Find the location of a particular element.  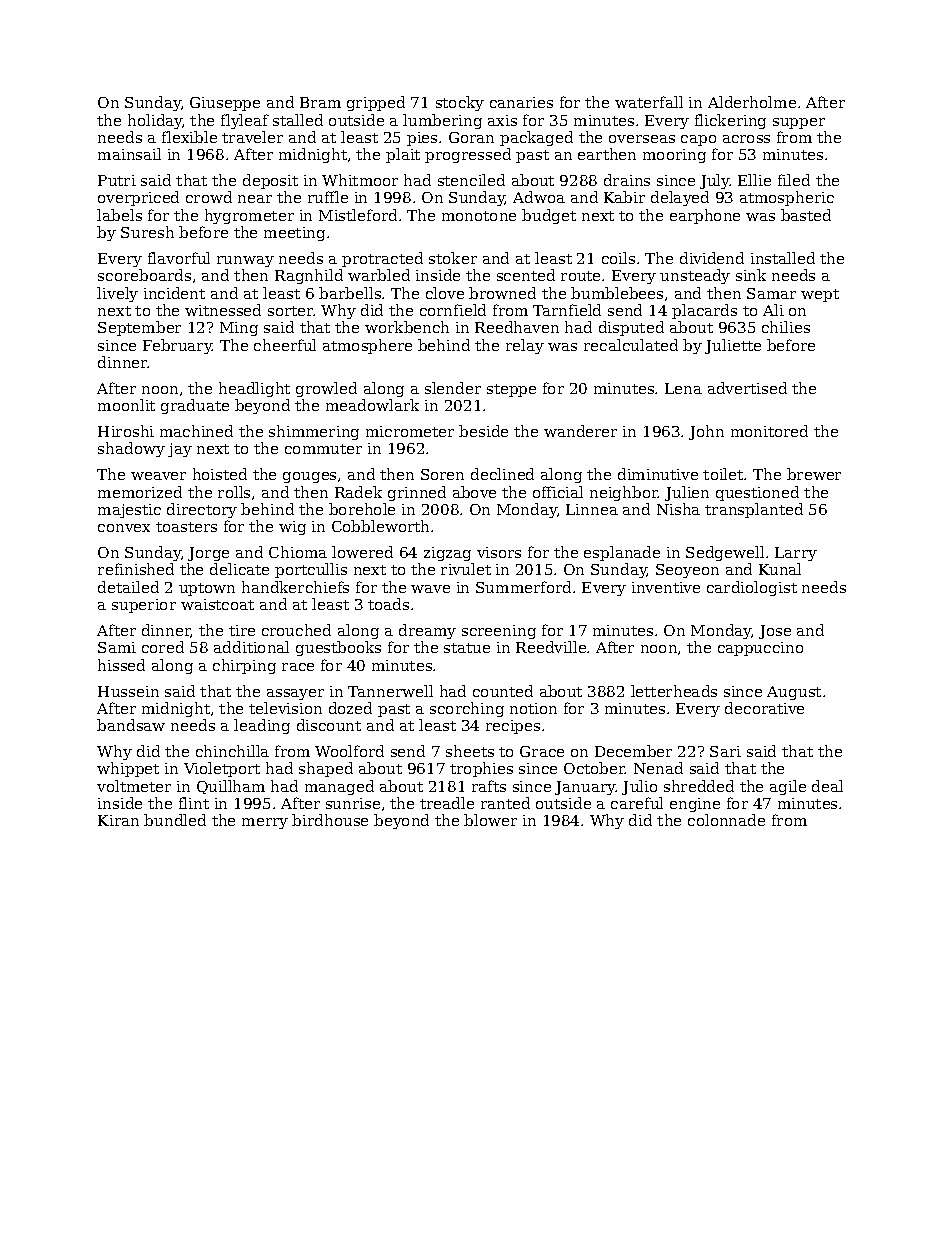

crowd is located at coordinates (209, 197).
